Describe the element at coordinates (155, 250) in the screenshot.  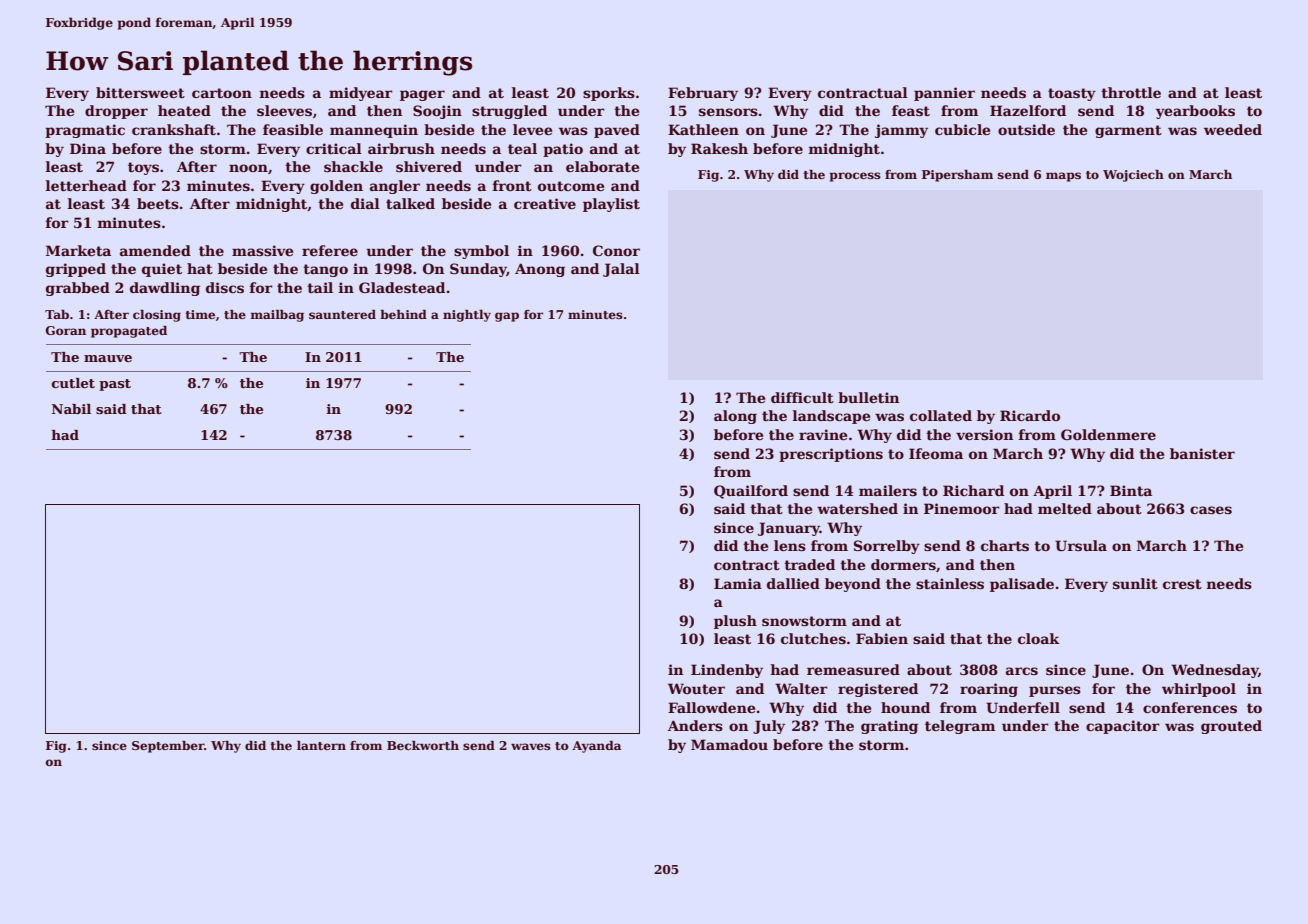
I see `amended` at that location.
